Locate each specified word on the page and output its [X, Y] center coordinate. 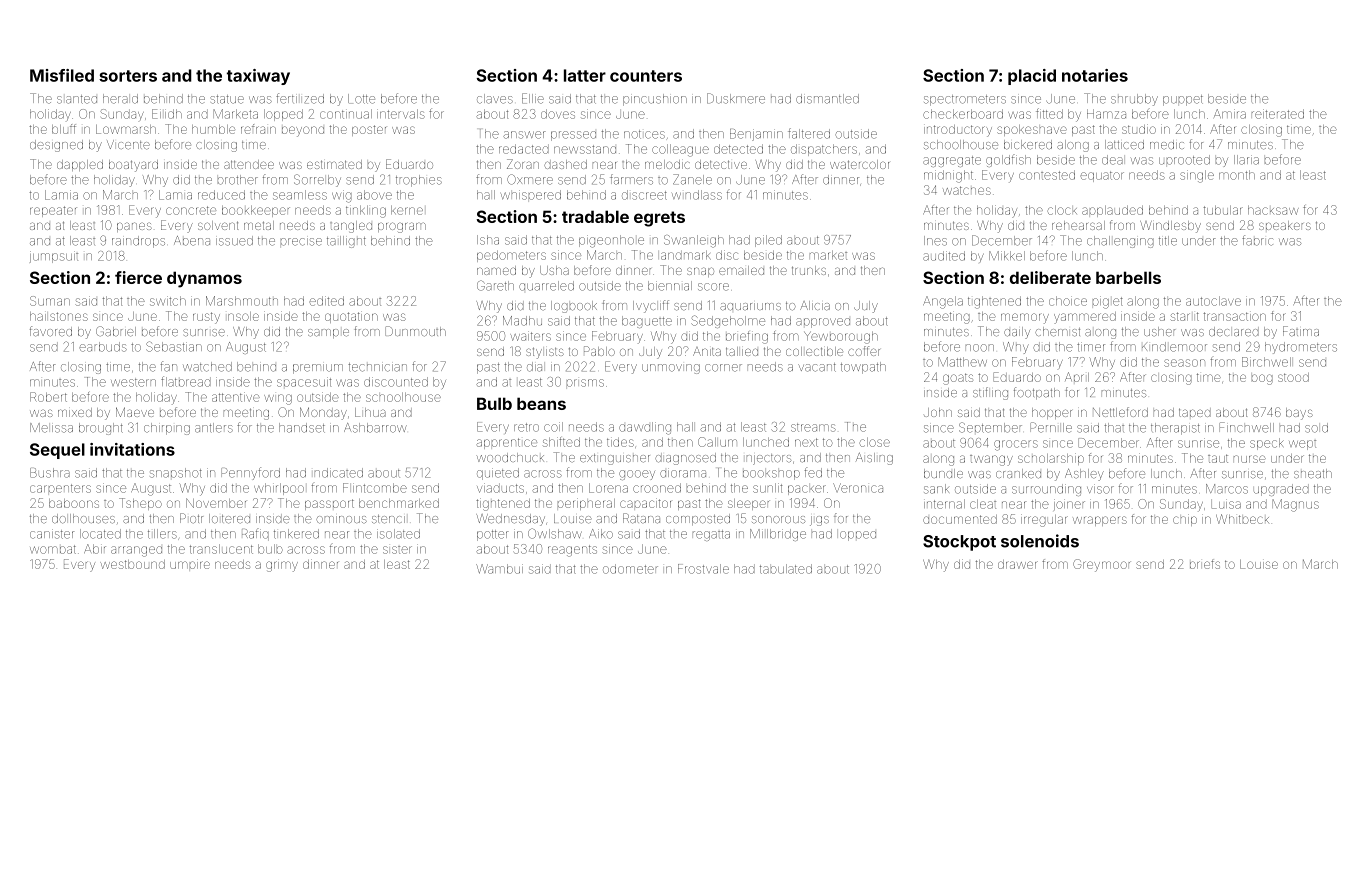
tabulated [786, 569]
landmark [686, 255]
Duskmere [736, 98]
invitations [132, 449]
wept [1302, 445]
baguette [647, 322]
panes [134, 227]
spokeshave [1032, 130]
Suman [50, 301]
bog [1262, 379]
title [1168, 241]
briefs [1205, 564]
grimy [282, 566]
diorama [683, 474]
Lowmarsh [126, 129]
